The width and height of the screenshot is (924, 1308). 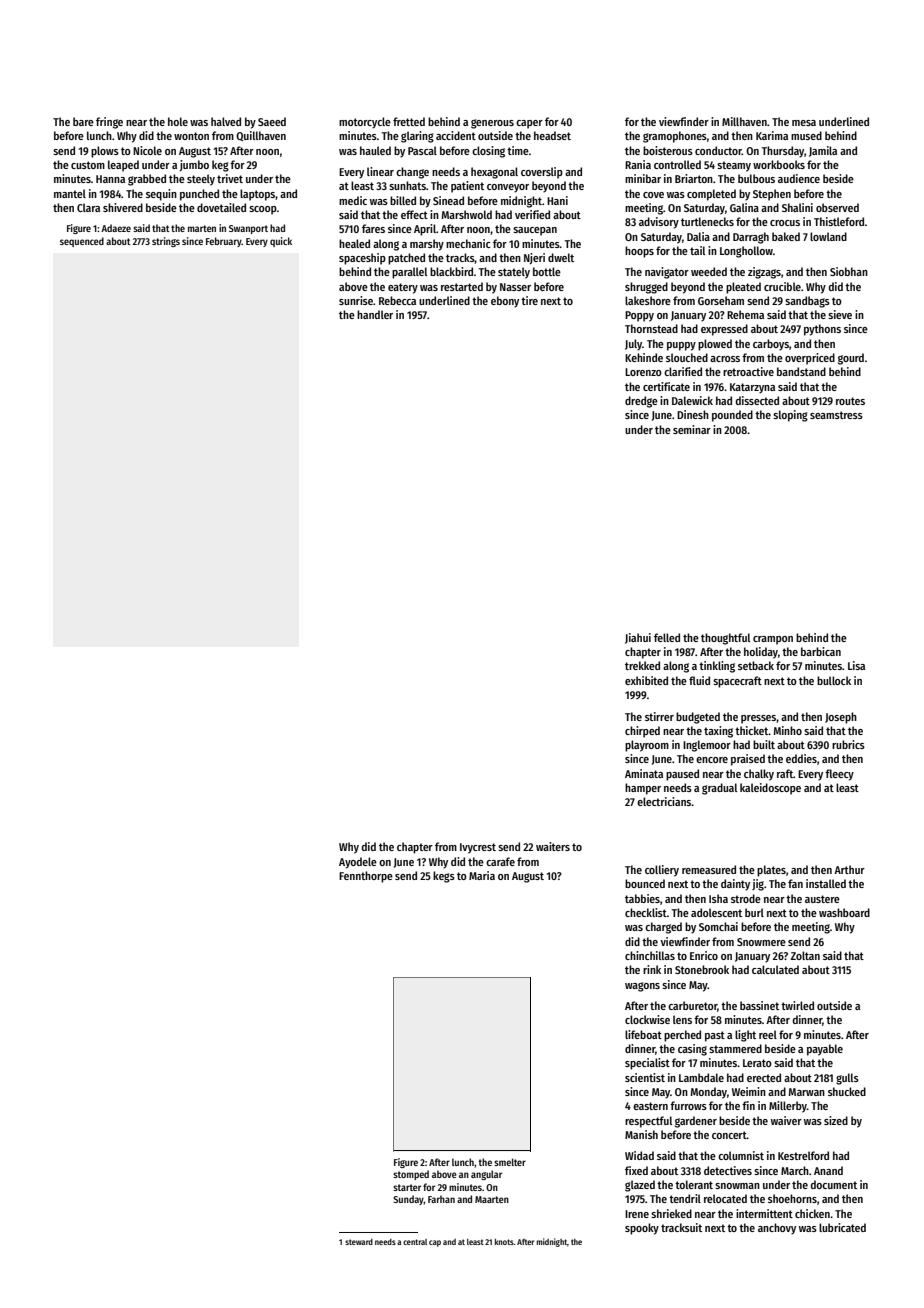 I want to click on lifeboat, so click(x=643, y=1034).
